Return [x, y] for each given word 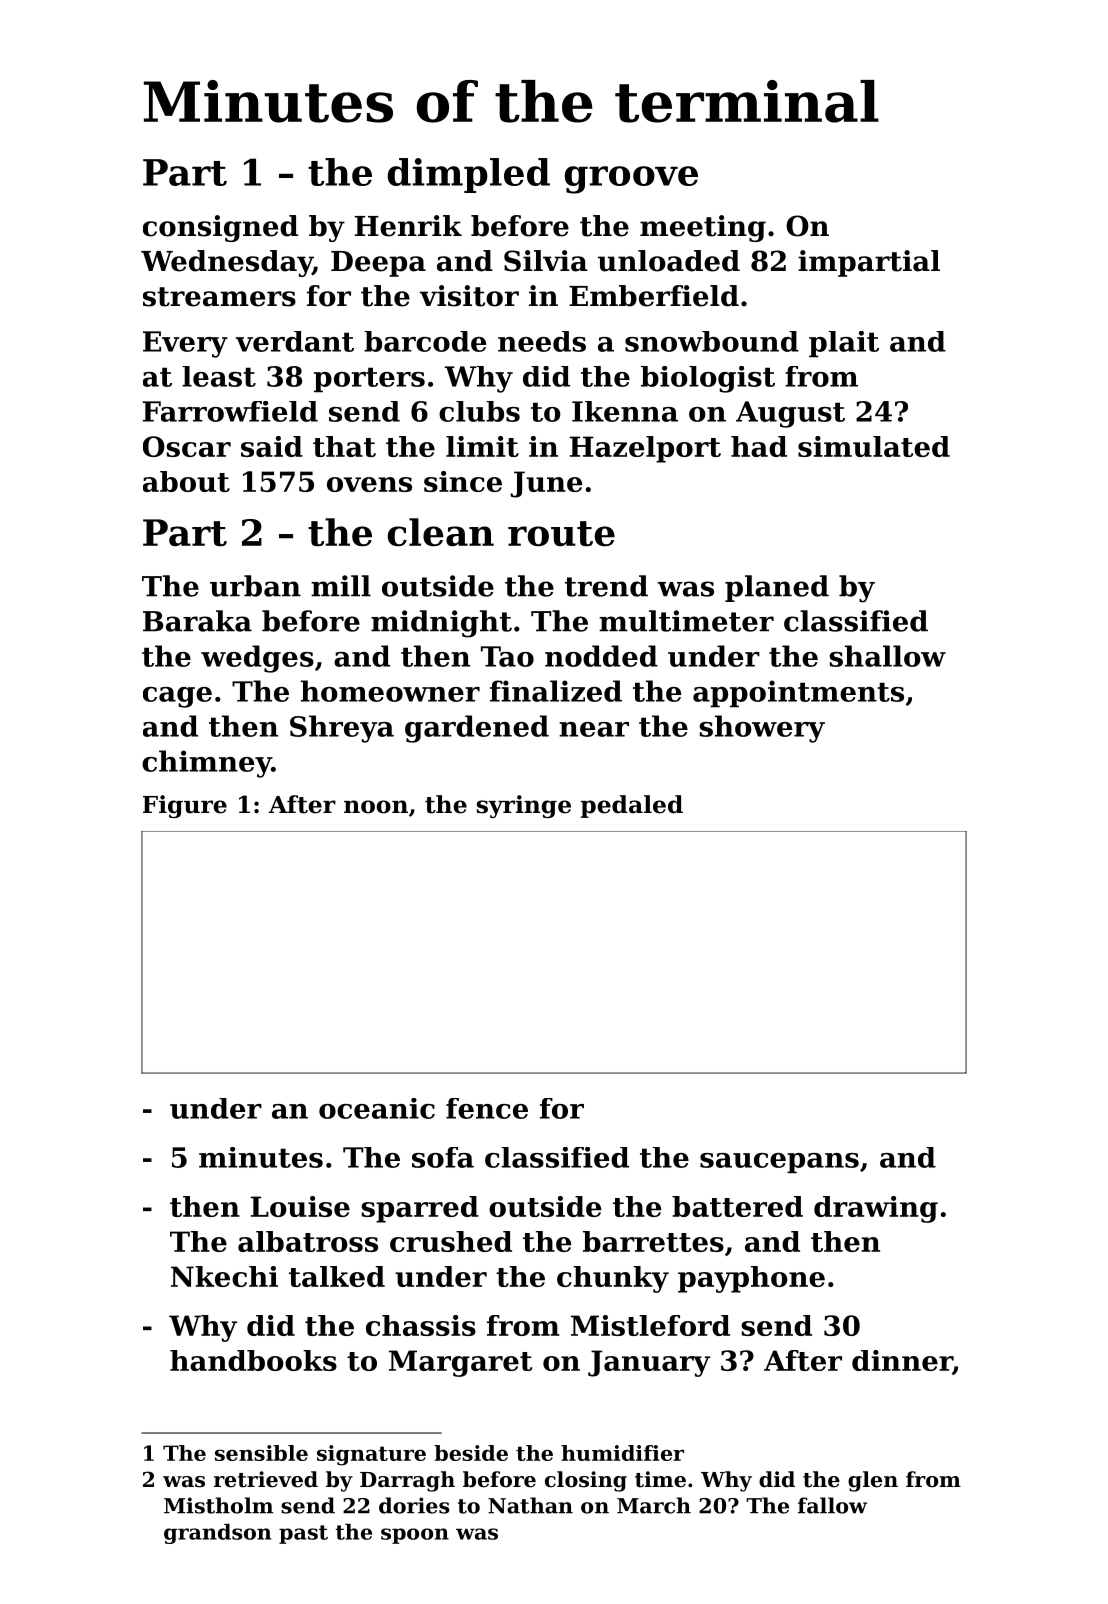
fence [487, 1108]
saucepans [779, 1163]
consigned [220, 228]
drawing [876, 1209]
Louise [300, 1206]
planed [777, 588]
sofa [443, 1157]
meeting [703, 228]
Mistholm [218, 1505]
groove [631, 180]
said [272, 446]
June [546, 484]
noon [376, 807]
